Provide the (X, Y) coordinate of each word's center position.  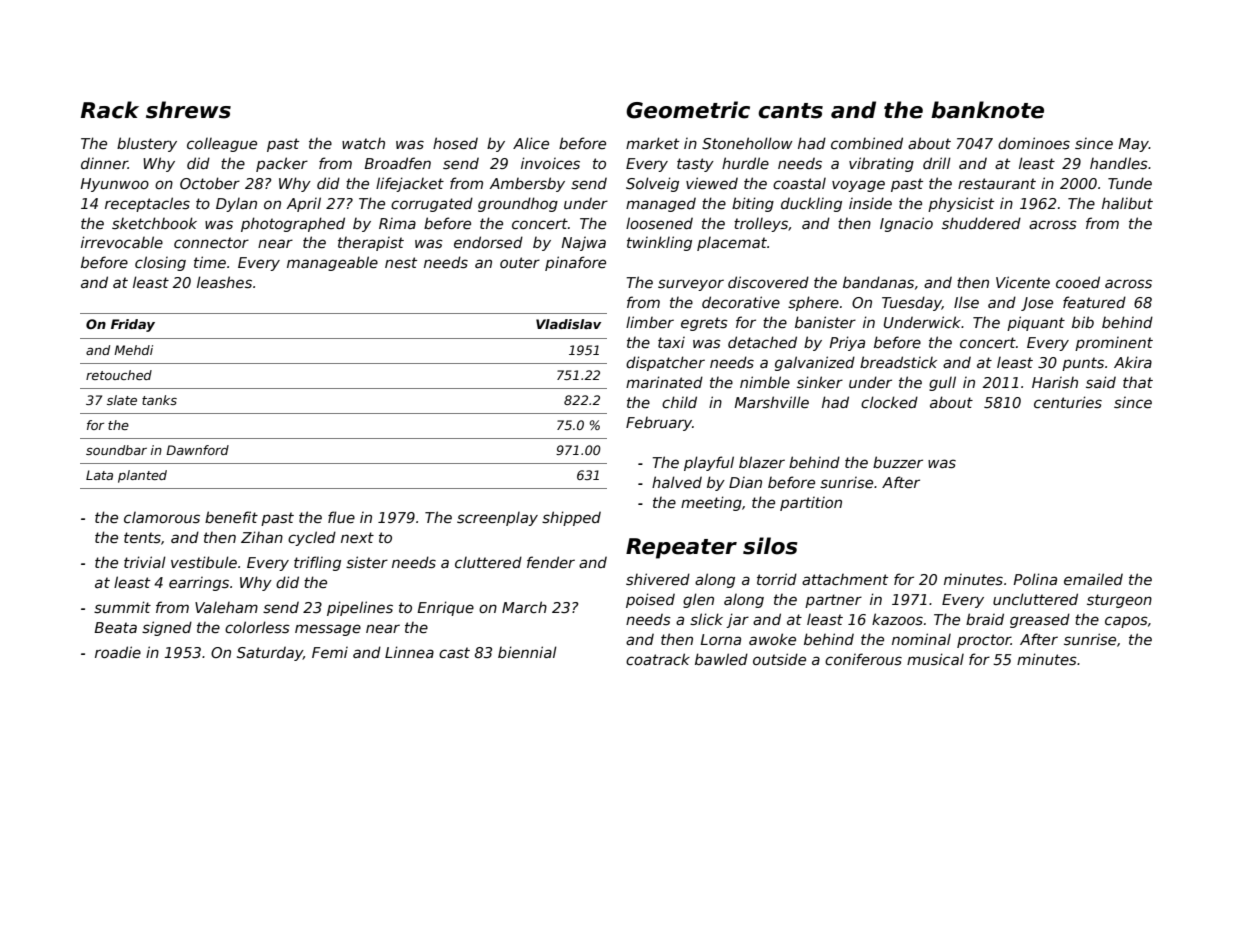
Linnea (409, 652)
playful (709, 463)
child (679, 402)
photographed (293, 224)
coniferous (863, 659)
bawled (721, 659)
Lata (99, 475)
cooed (1078, 282)
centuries (1068, 402)
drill (937, 163)
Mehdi (133, 350)
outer (520, 262)
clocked (889, 402)
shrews (188, 110)
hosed (455, 143)
